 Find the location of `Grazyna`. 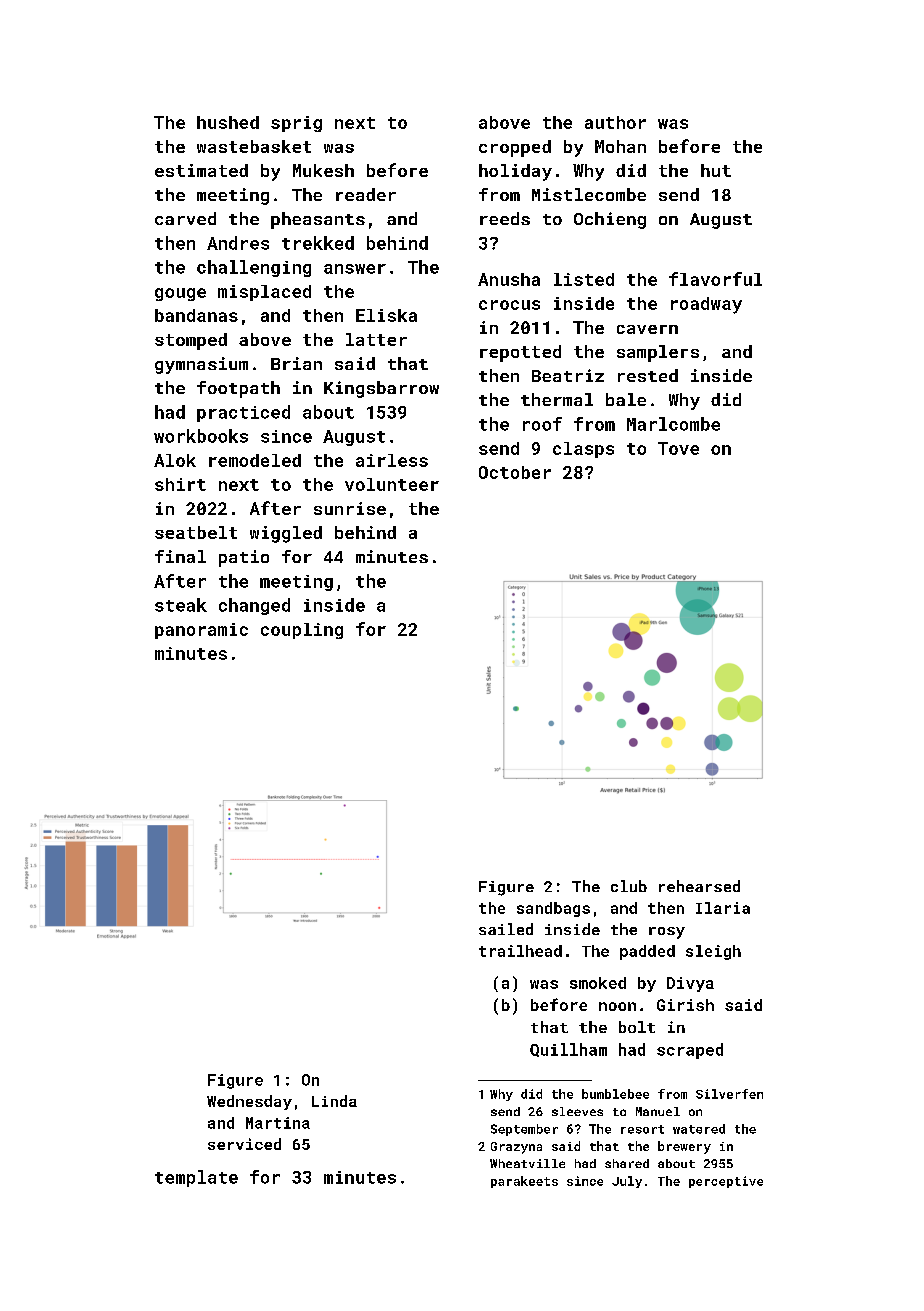

Grazyna is located at coordinates (516, 1148).
